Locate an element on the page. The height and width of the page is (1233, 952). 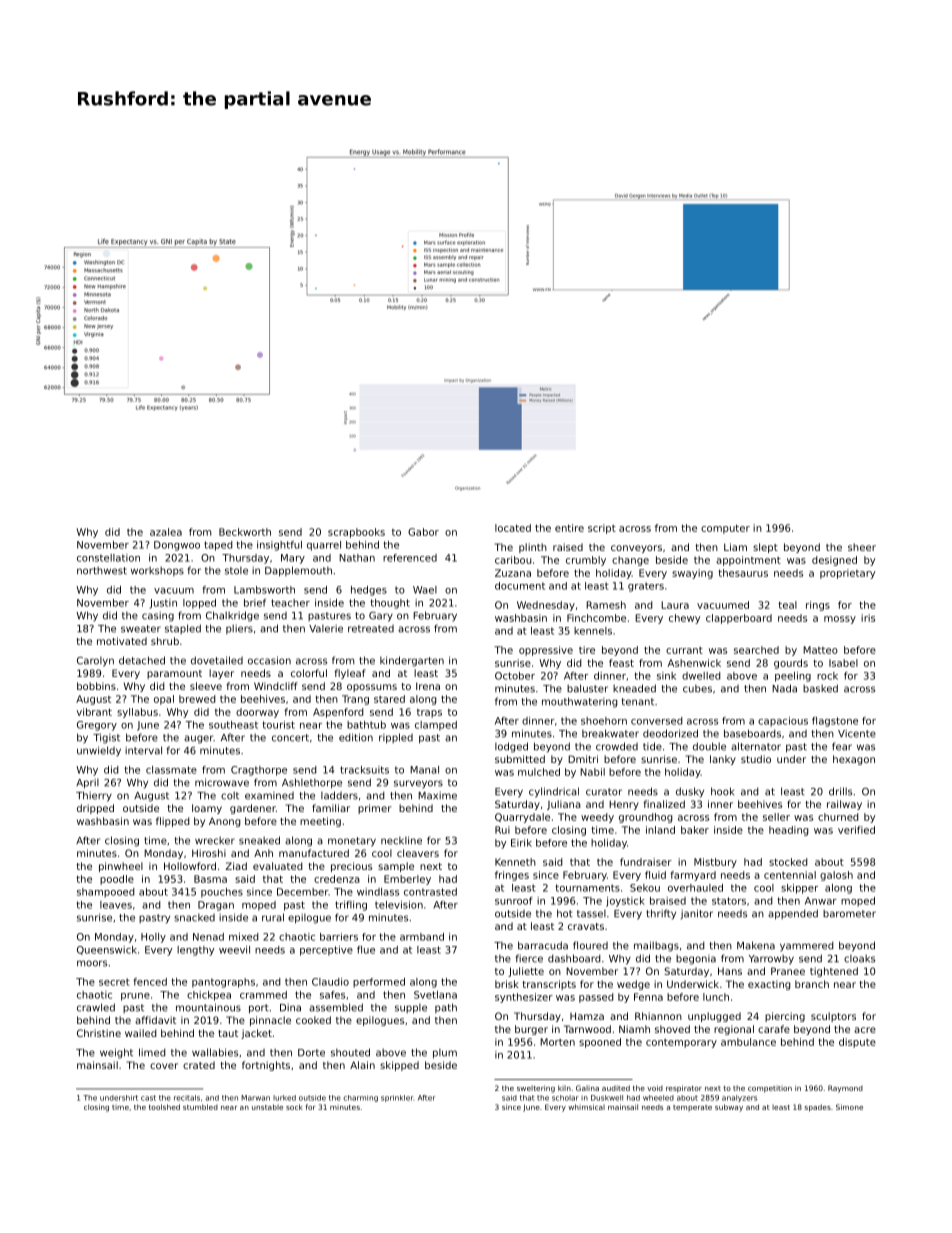
fierce is located at coordinates (529, 958).
